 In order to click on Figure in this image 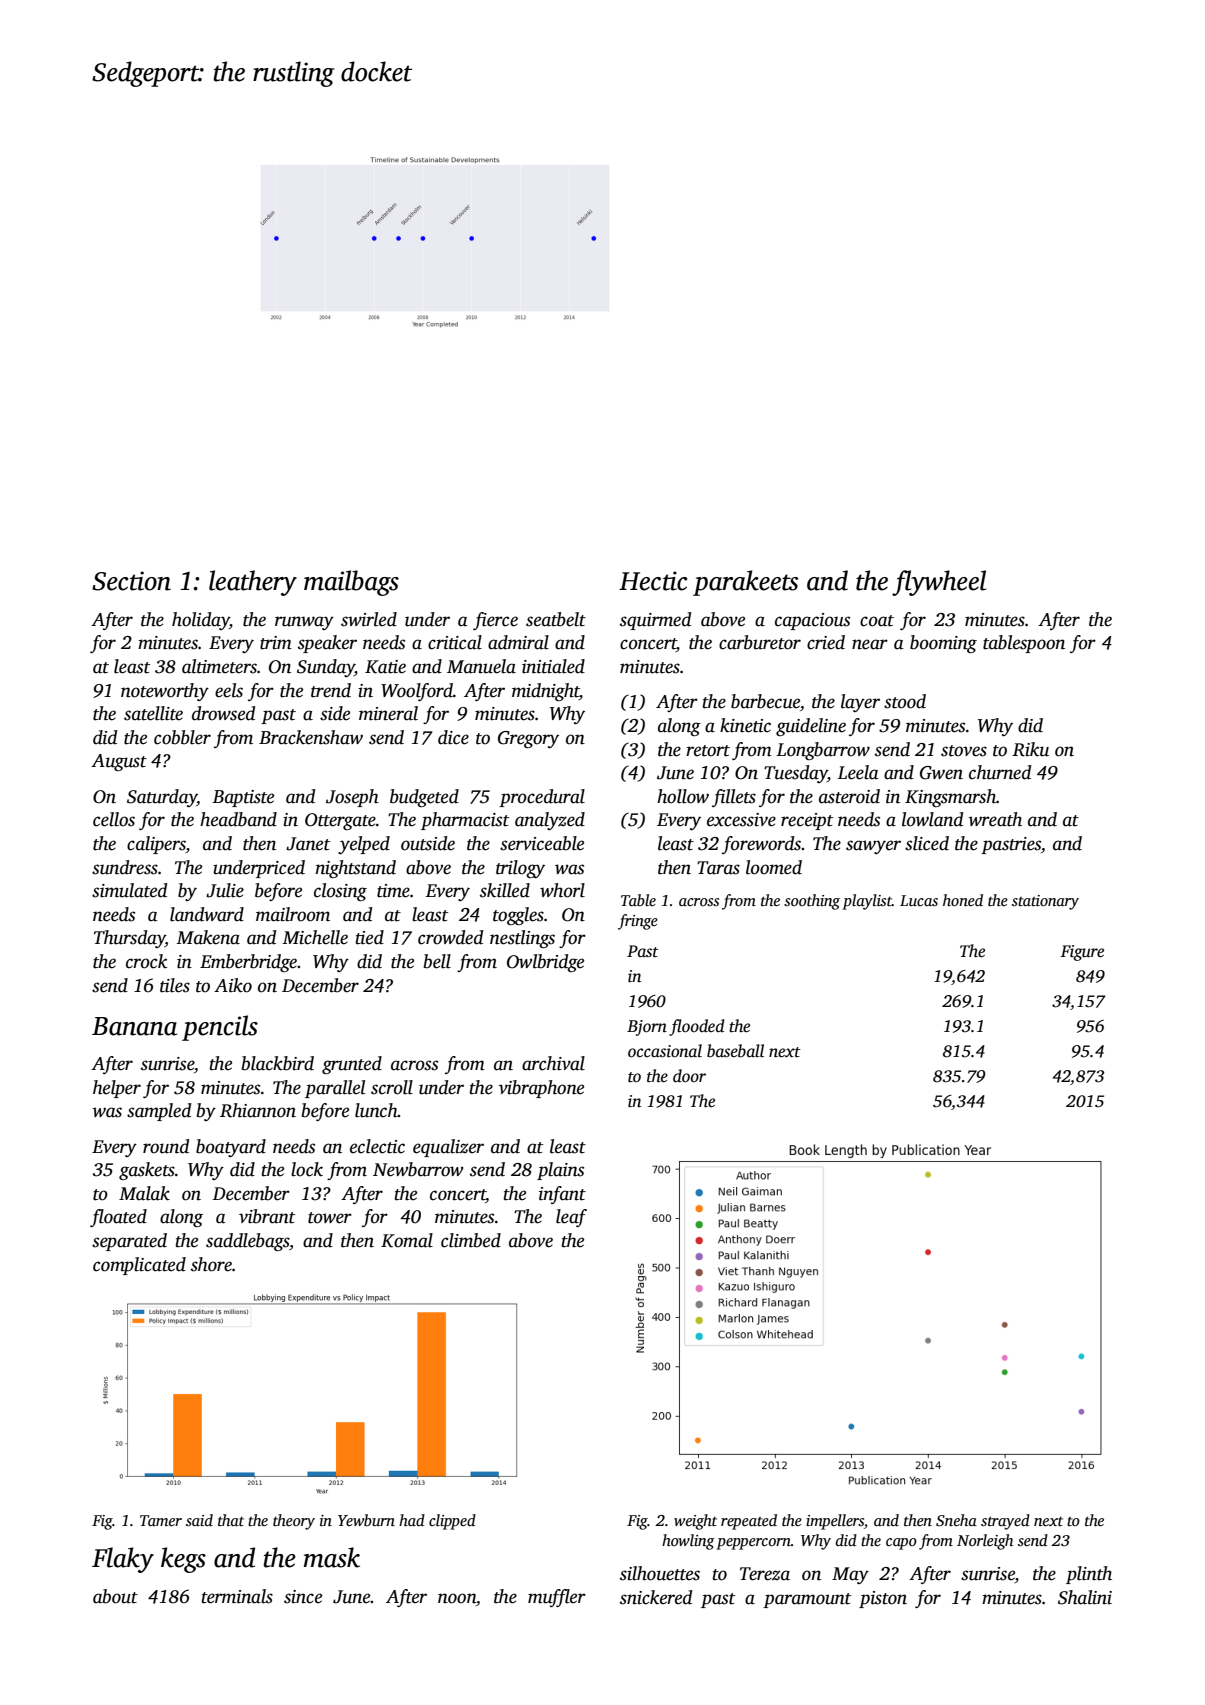, I will do `click(1082, 953)`.
